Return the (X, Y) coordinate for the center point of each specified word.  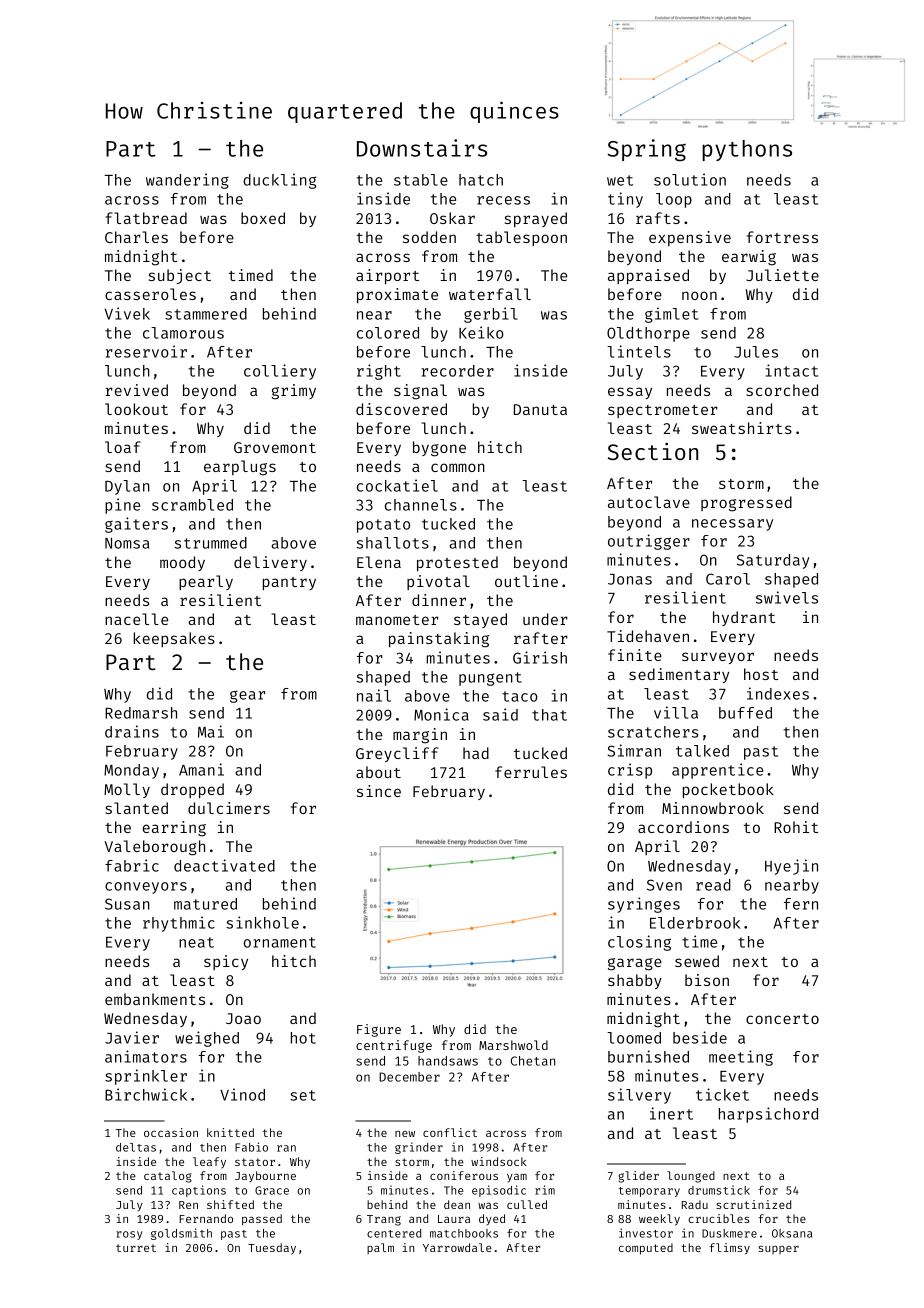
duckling (280, 181)
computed (646, 1249)
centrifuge (394, 1046)
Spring (647, 150)
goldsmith (181, 1234)
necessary (732, 525)
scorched (782, 390)
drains (132, 731)
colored (388, 333)
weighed (207, 1039)
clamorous (183, 333)
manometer (397, 620)
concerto (782, 1019)
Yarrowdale (457, 1247)
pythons (747, 150)
